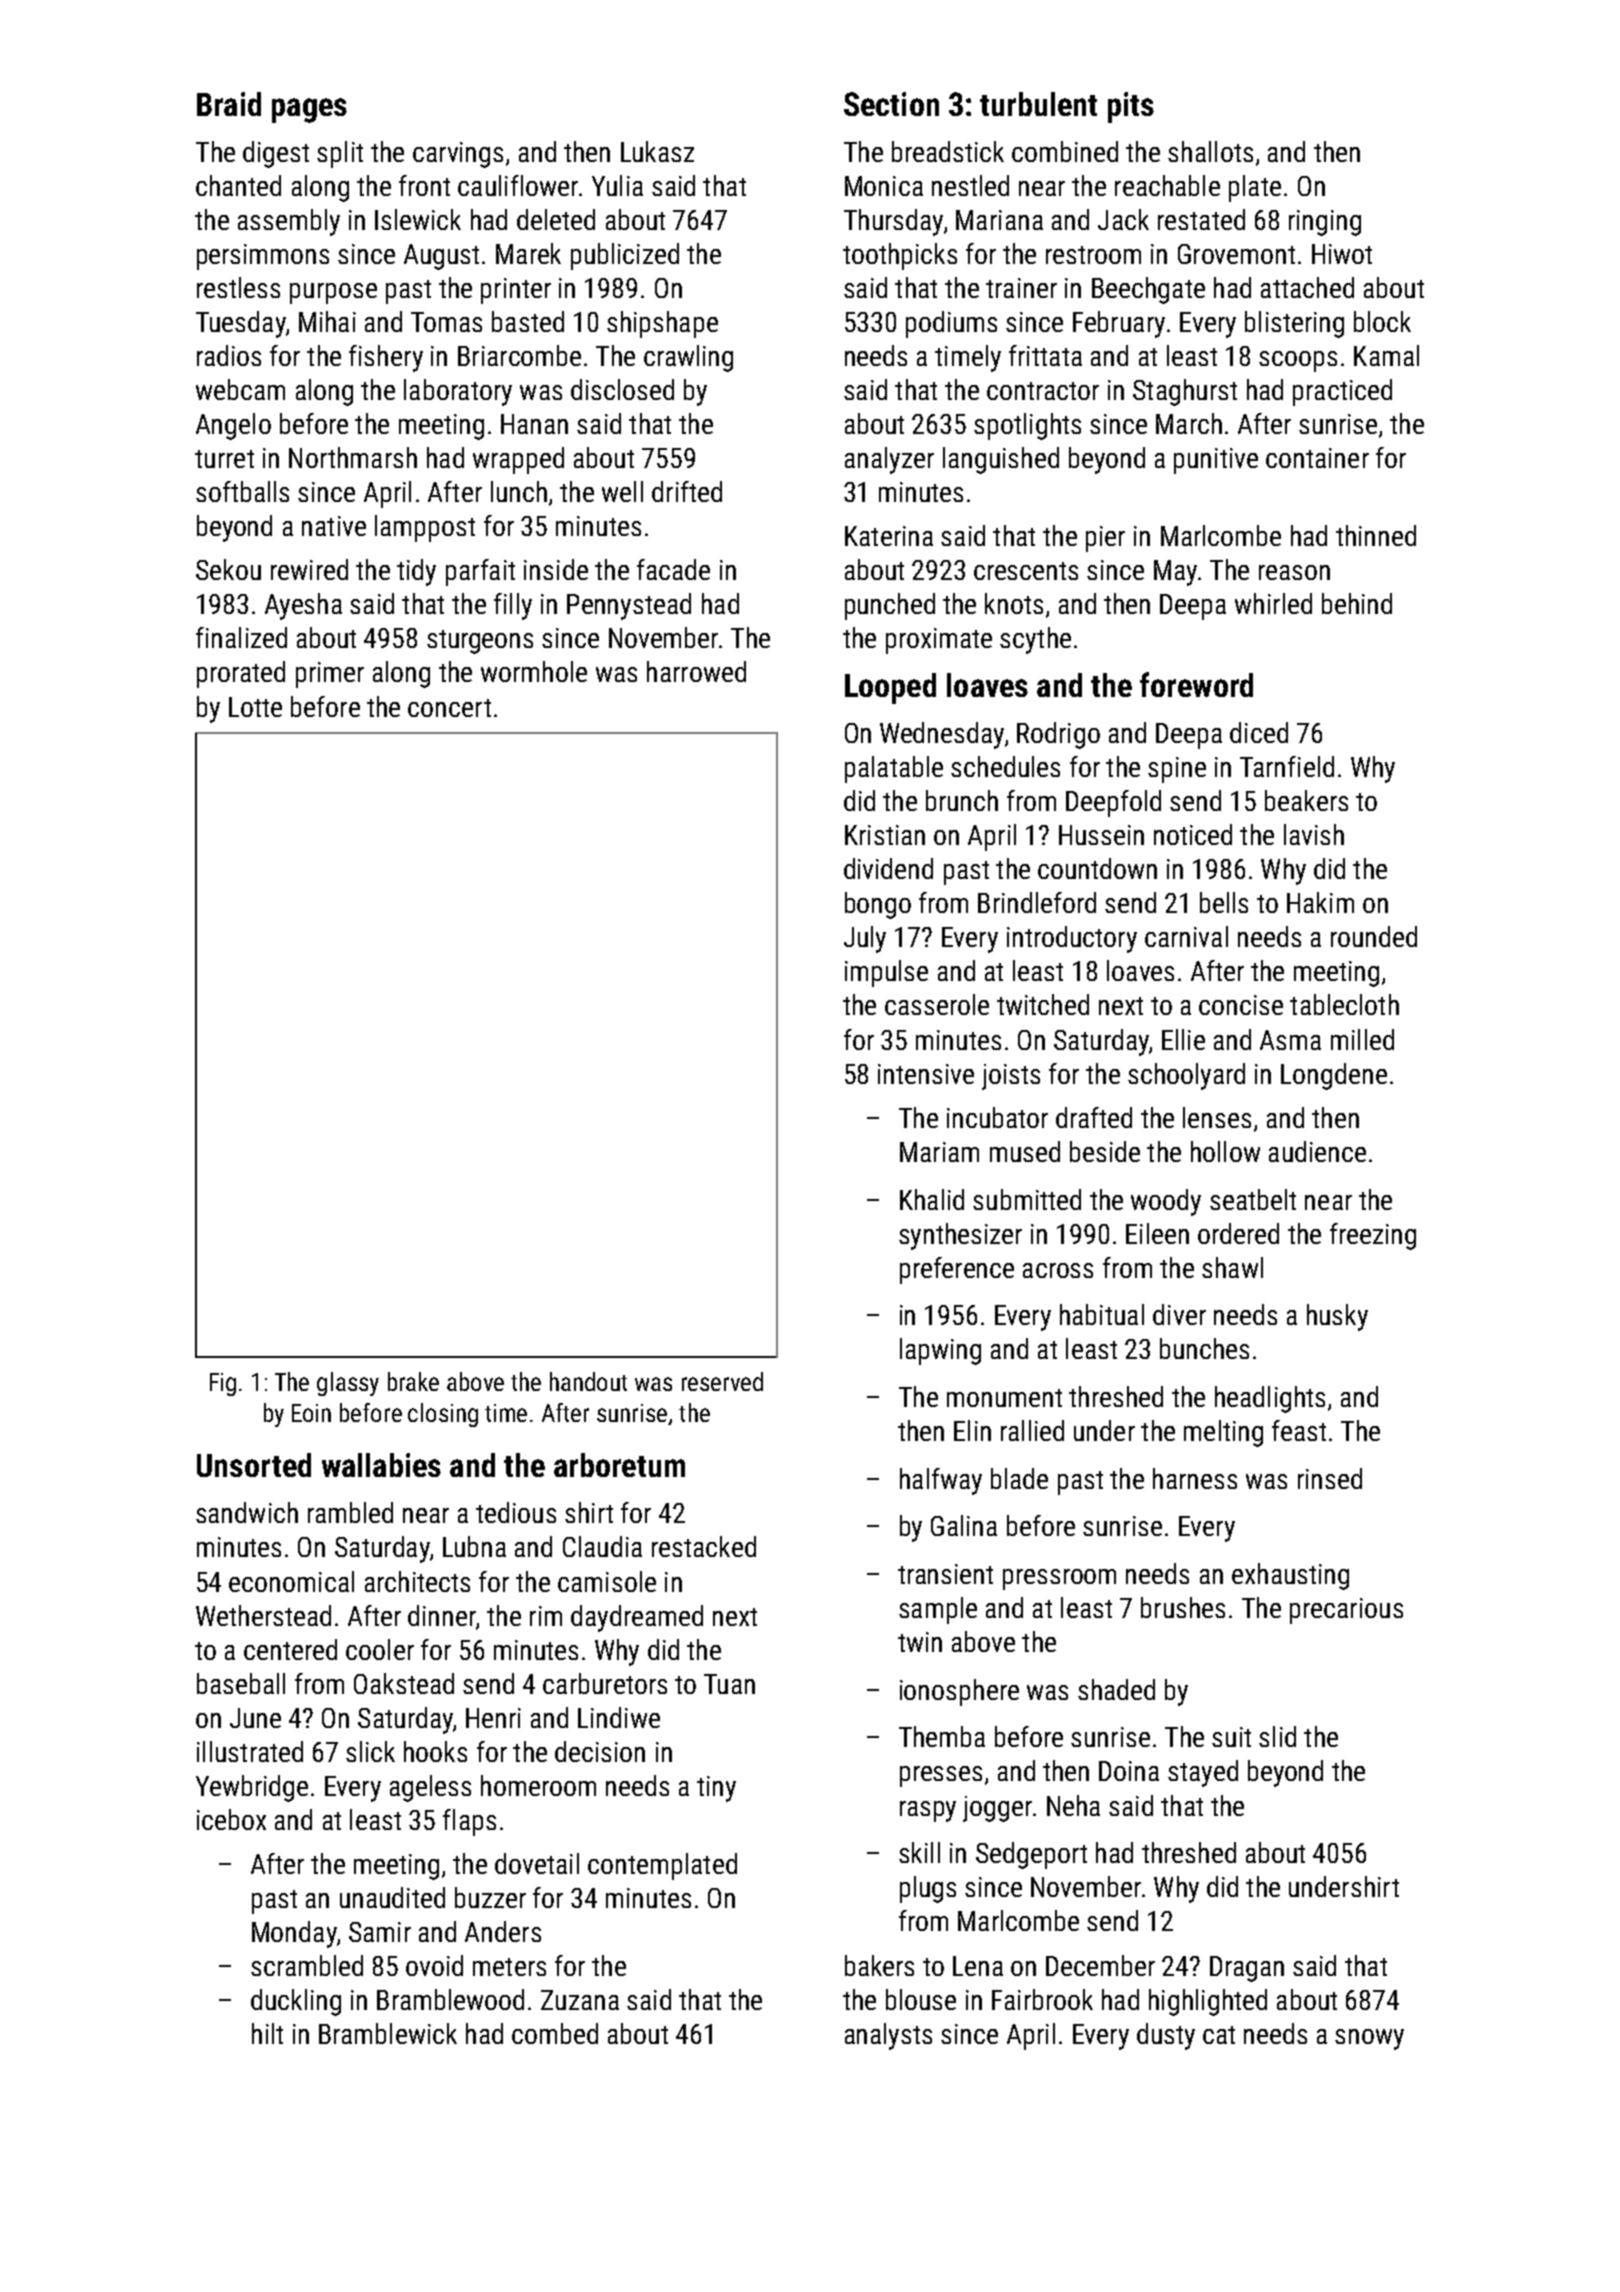  What do you see at coordinates (388, 2033) in the screenshot?
I see `Bramblewick` at bounding box center [388, 2033].
